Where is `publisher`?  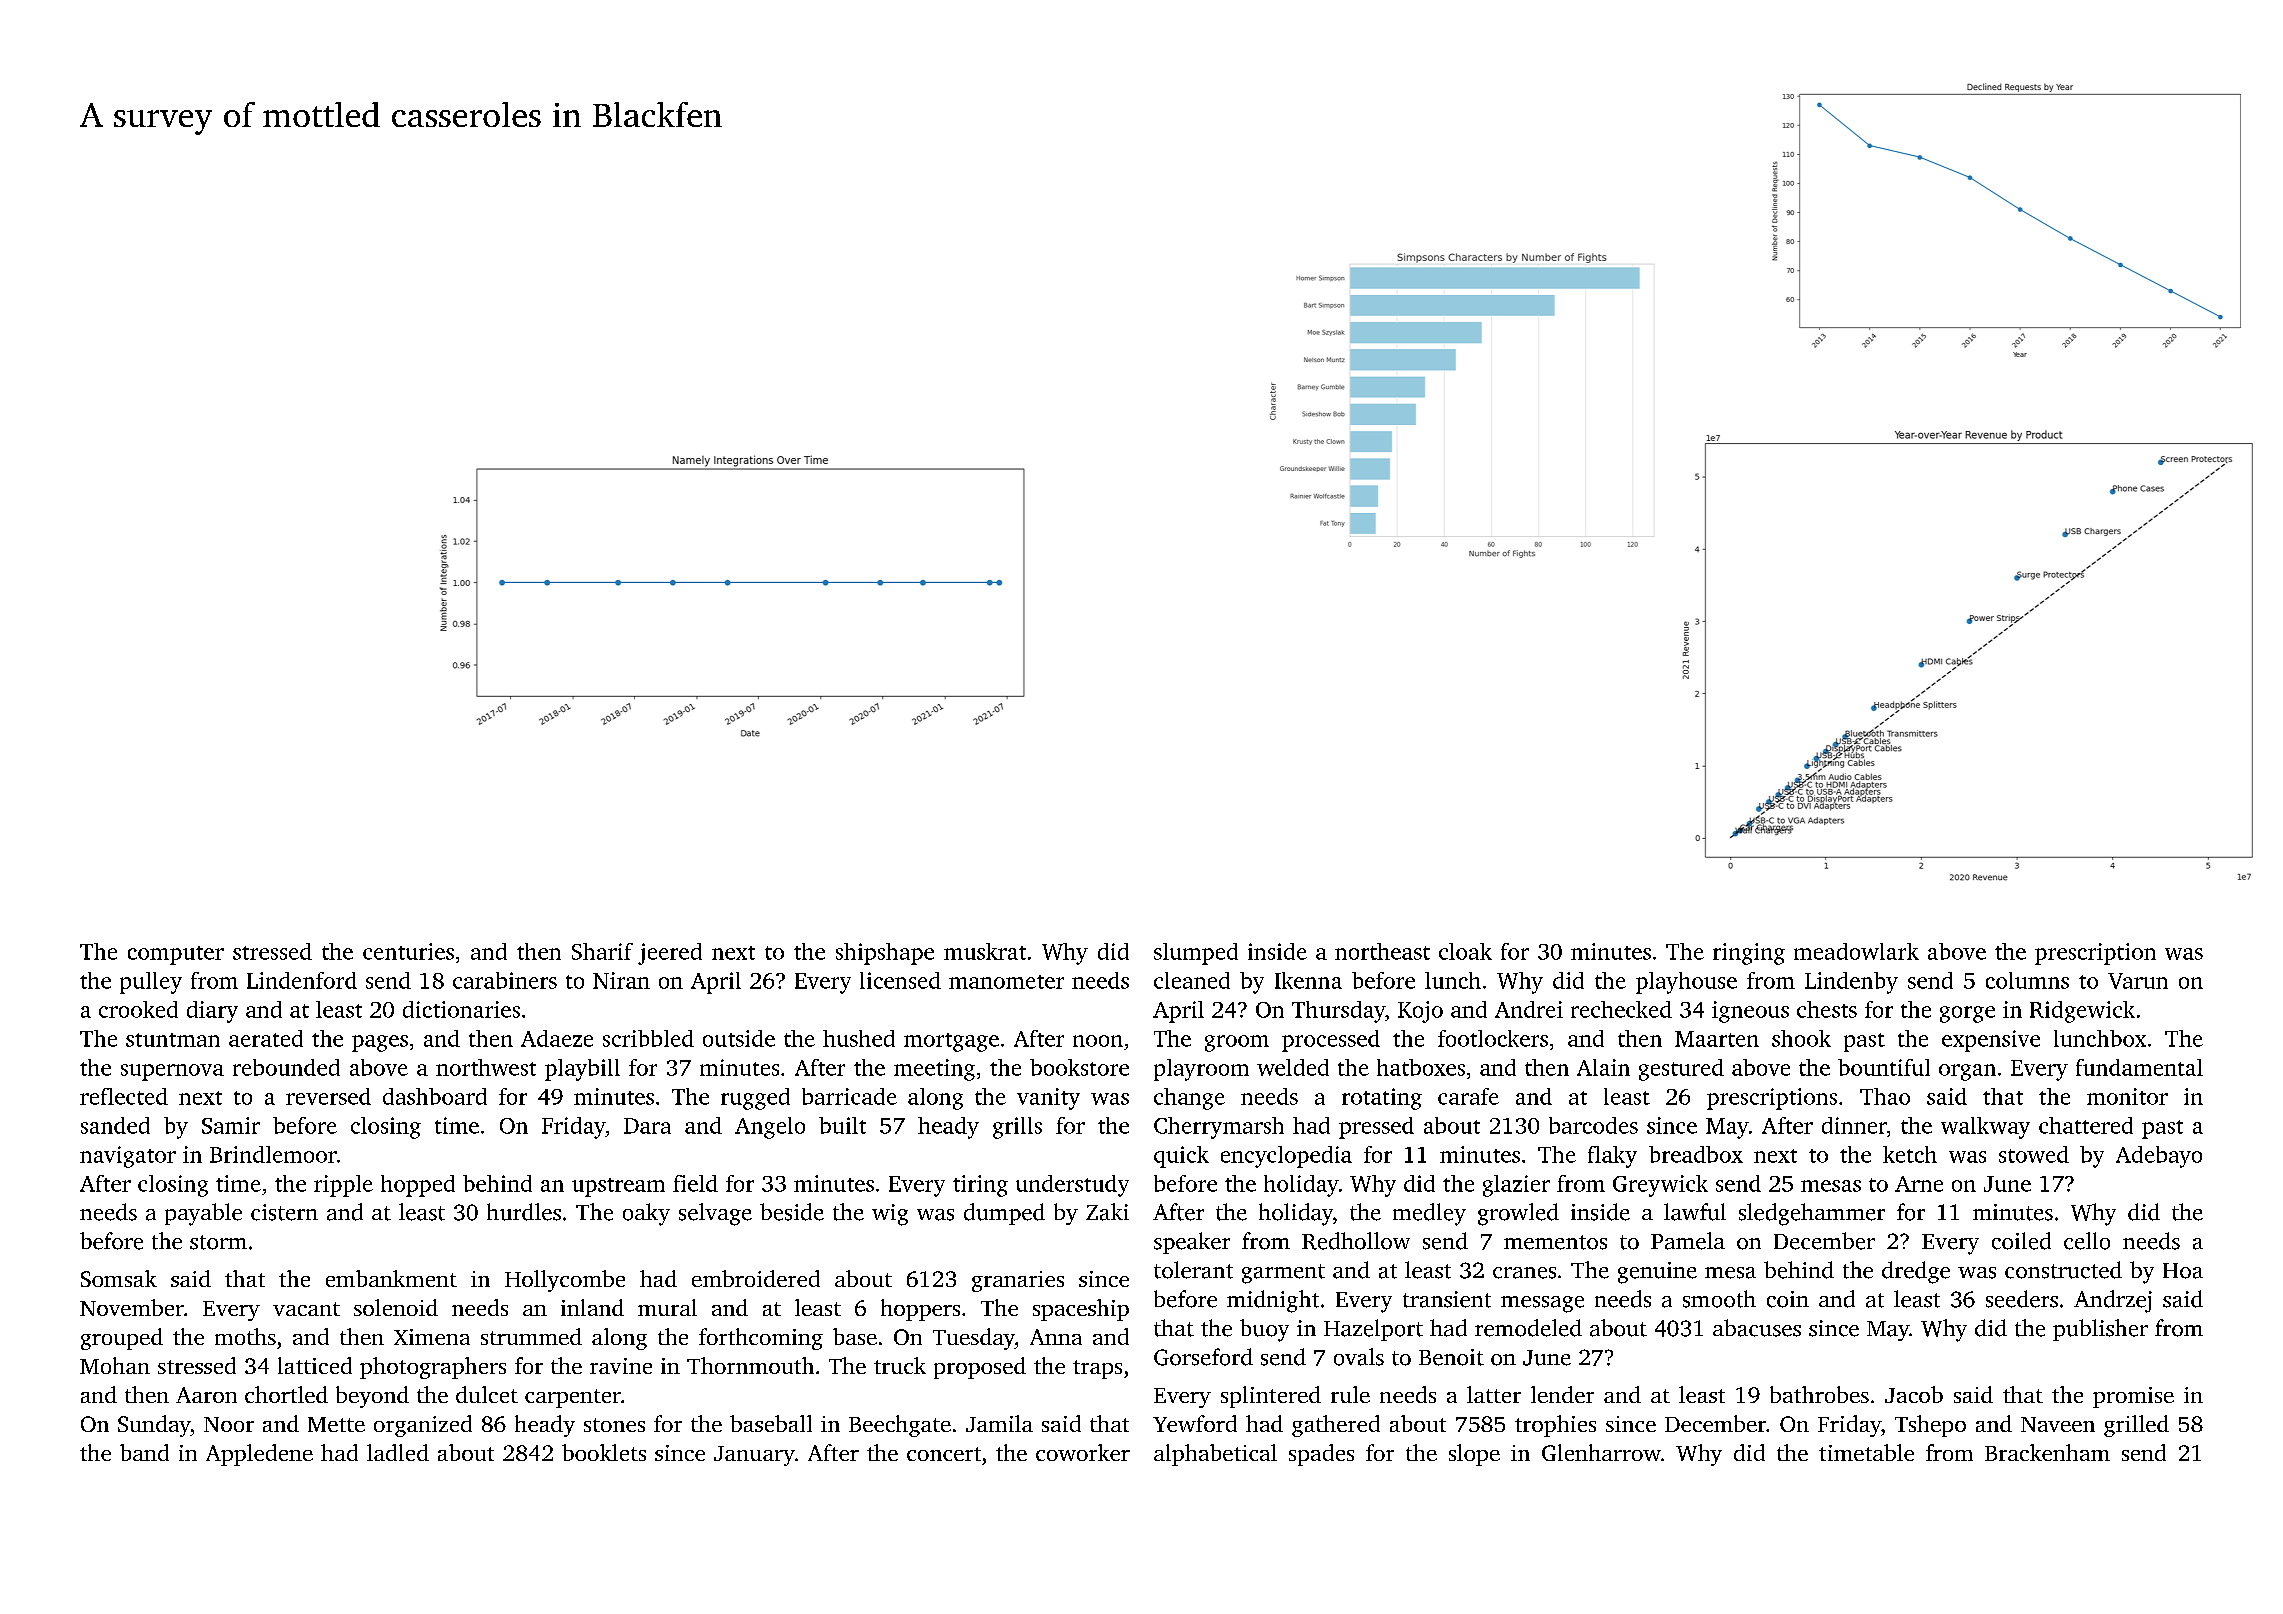 publisher is located at coordinates (2100, 1330).
